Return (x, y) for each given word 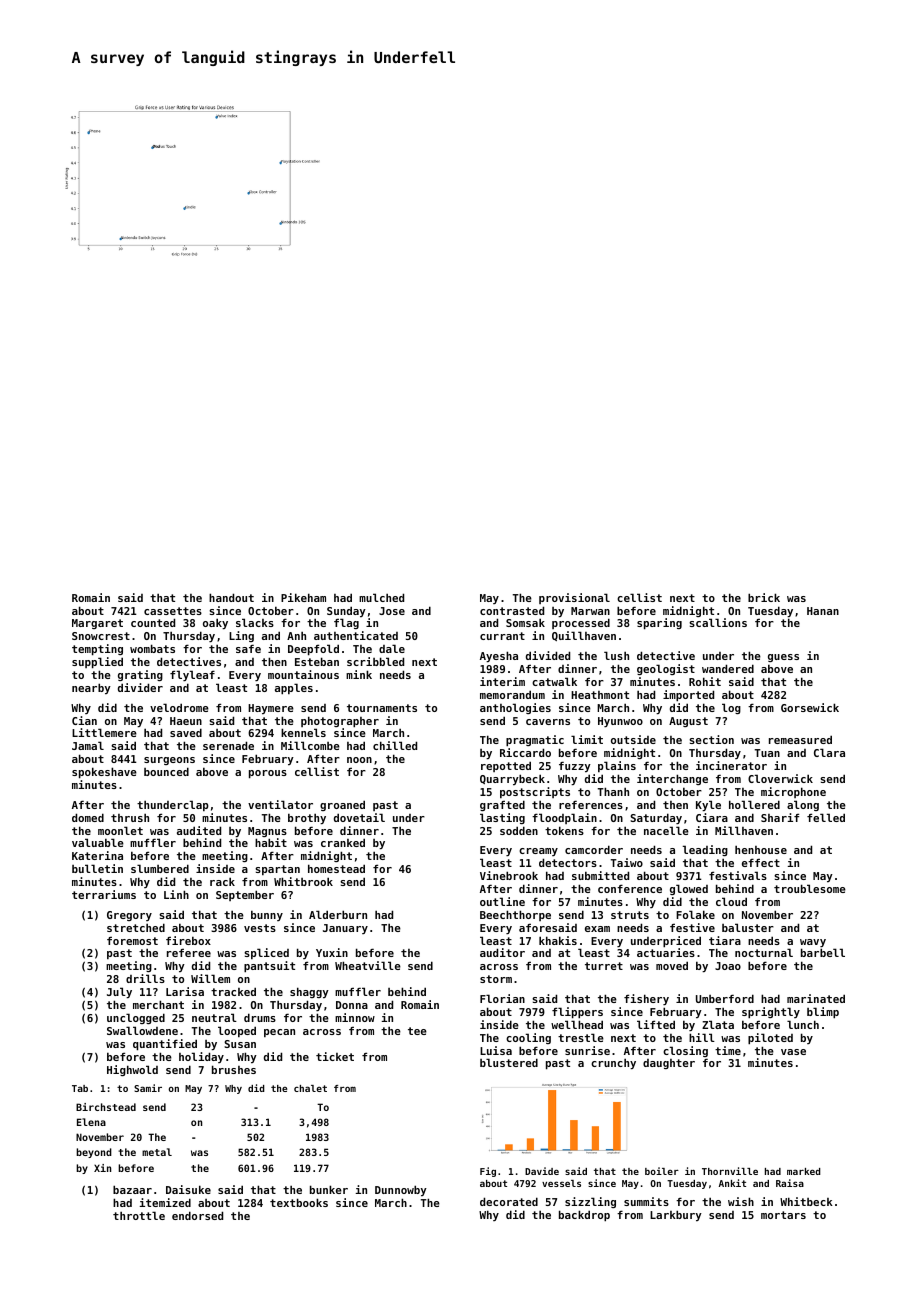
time (728, 1050)
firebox (188, 940)
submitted (600, 875)
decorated (509, 1201)
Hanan (823, 611)
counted (153, 622)
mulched (381, 597)
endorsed (197, 1215)
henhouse (761, 849)
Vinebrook (509, 875)
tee (417, 1031)
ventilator (280, 804)
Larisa (185, 991)
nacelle (666, 830)
